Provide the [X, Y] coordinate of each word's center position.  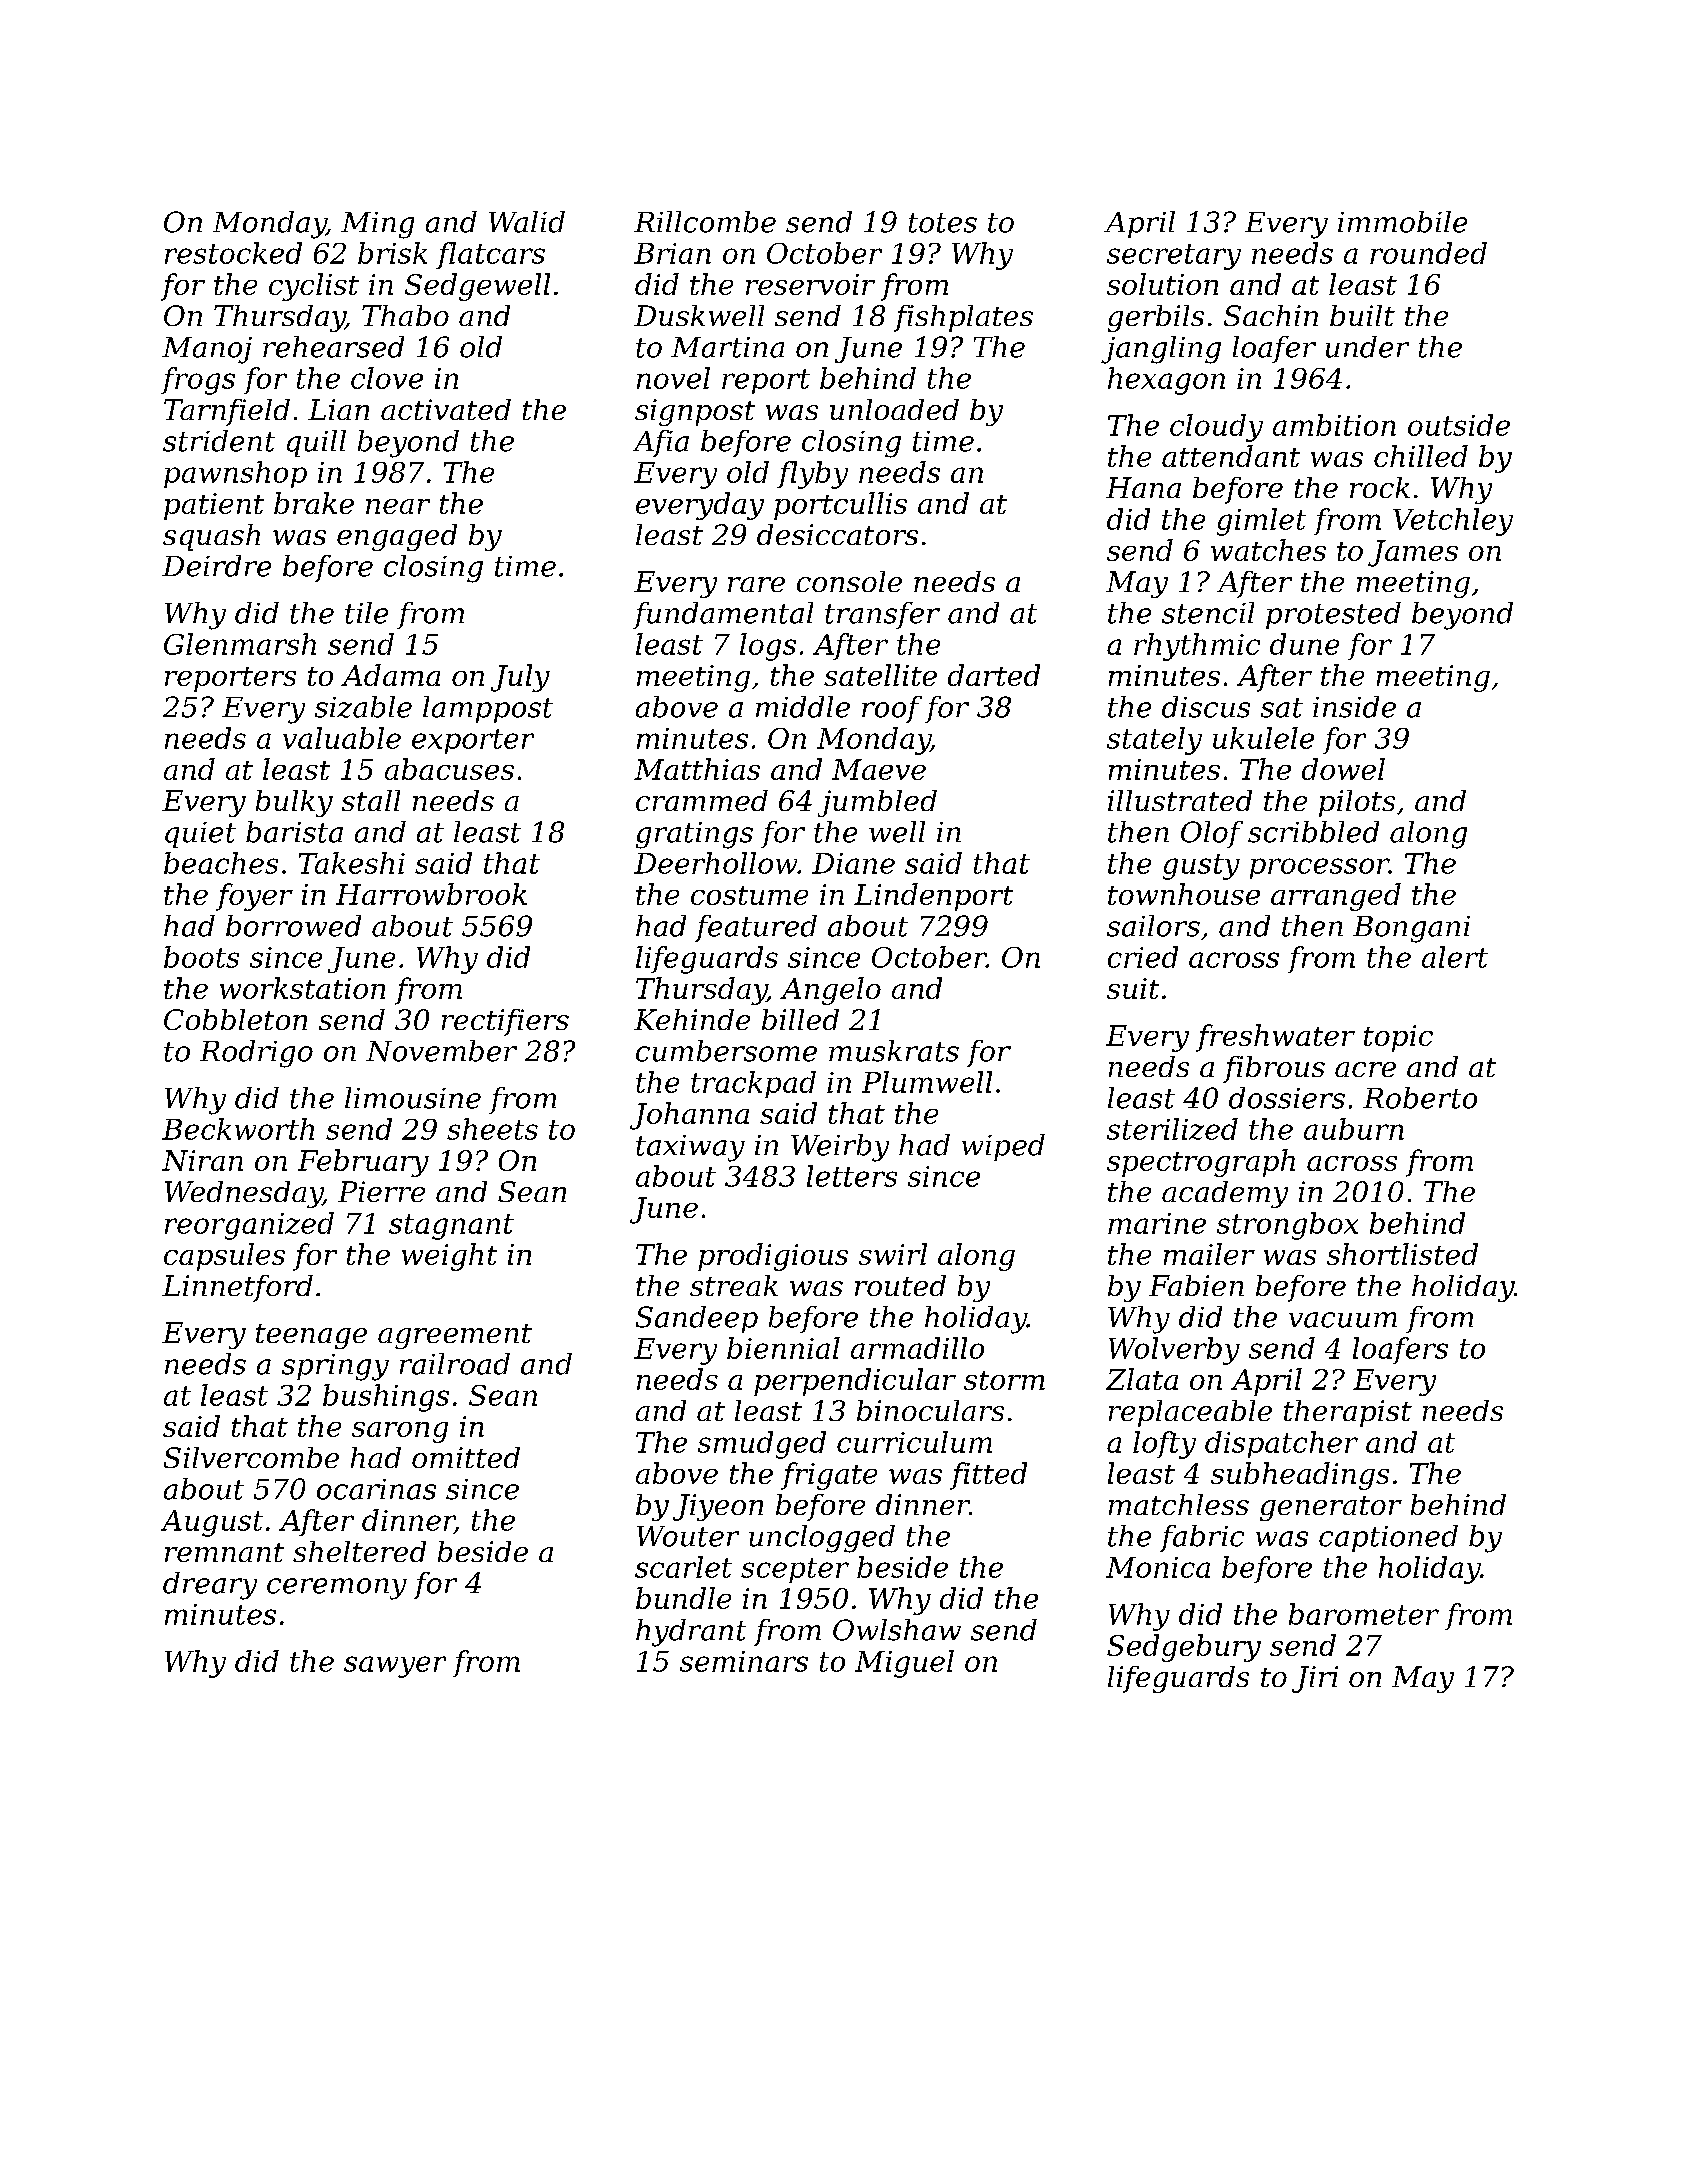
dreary [210, 1586]
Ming [377, 225]
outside [1459, 425]
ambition [1334, 425]
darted [994, 675]
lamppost [488, 709]
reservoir [810, 284]
